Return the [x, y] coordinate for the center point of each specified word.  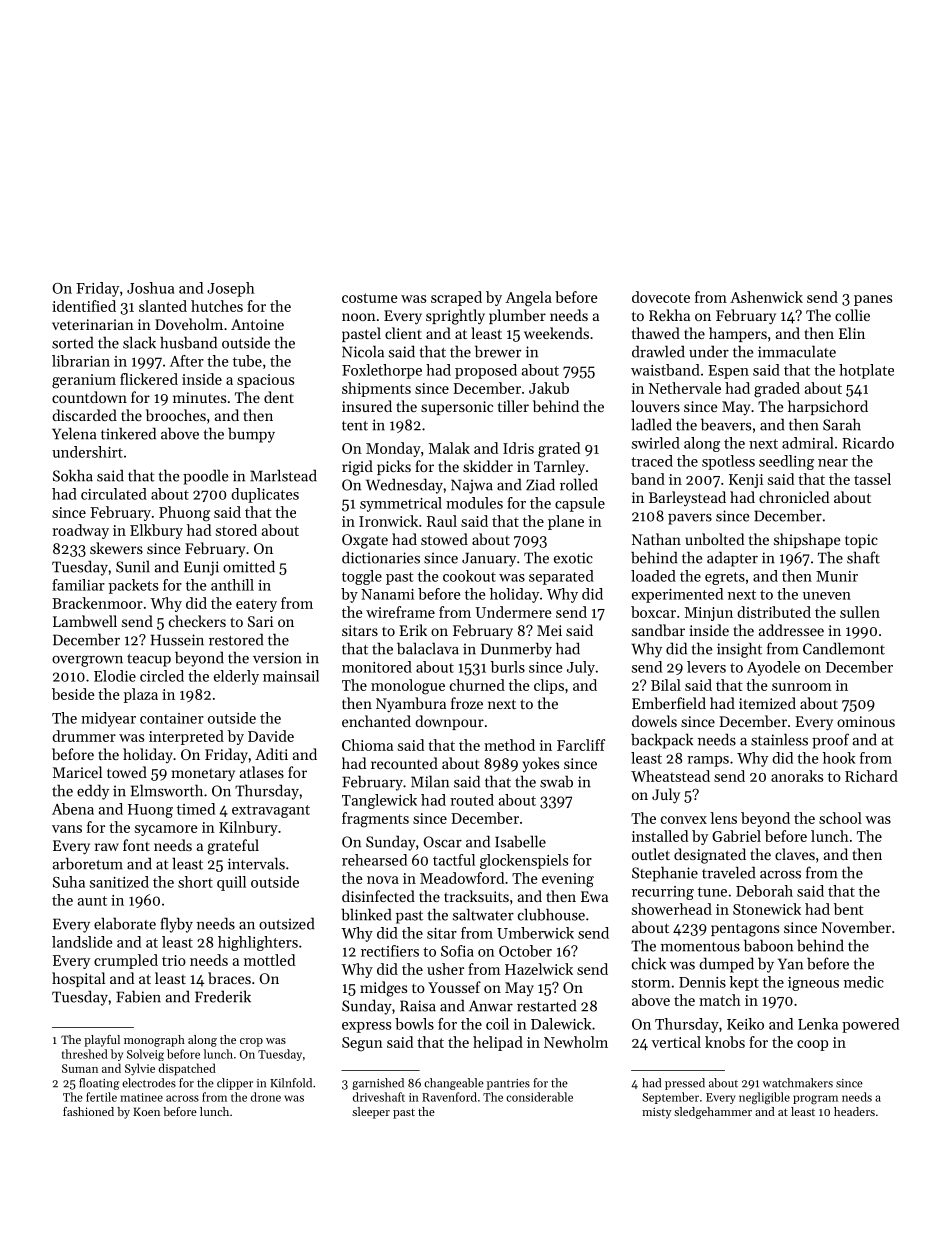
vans [67, 829]
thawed [656, 333]
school [840, 818]
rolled [579, 484]
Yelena [74, 433]
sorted [72, 342]
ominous [866, 721]
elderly [236, 677]
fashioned [88, 1111]
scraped [456, 298]
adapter [732, 559]
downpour [449, 722]
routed [472, 800]
